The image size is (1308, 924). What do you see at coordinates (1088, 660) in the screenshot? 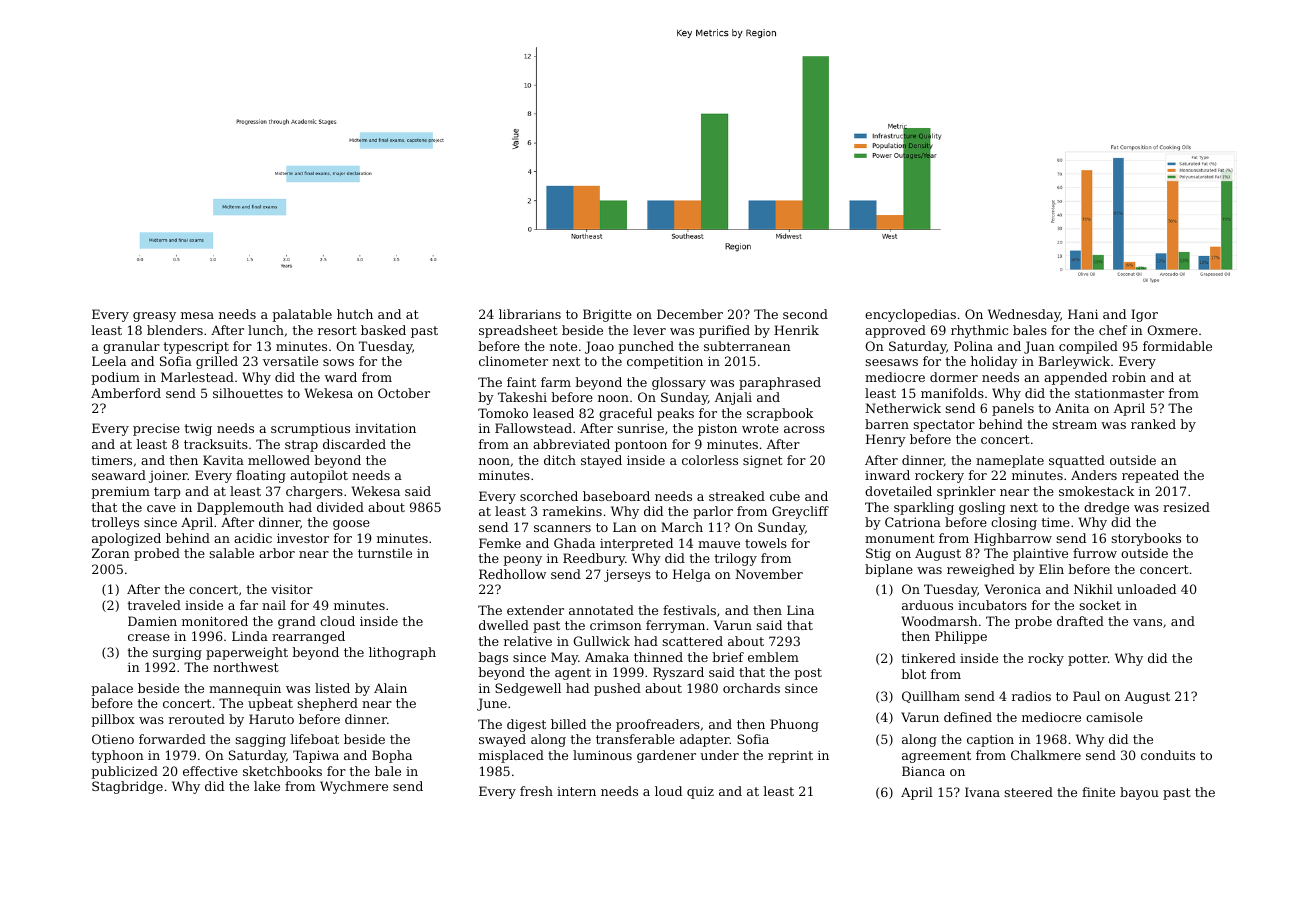
I see `potter` at bounding box center [1088, 660].
